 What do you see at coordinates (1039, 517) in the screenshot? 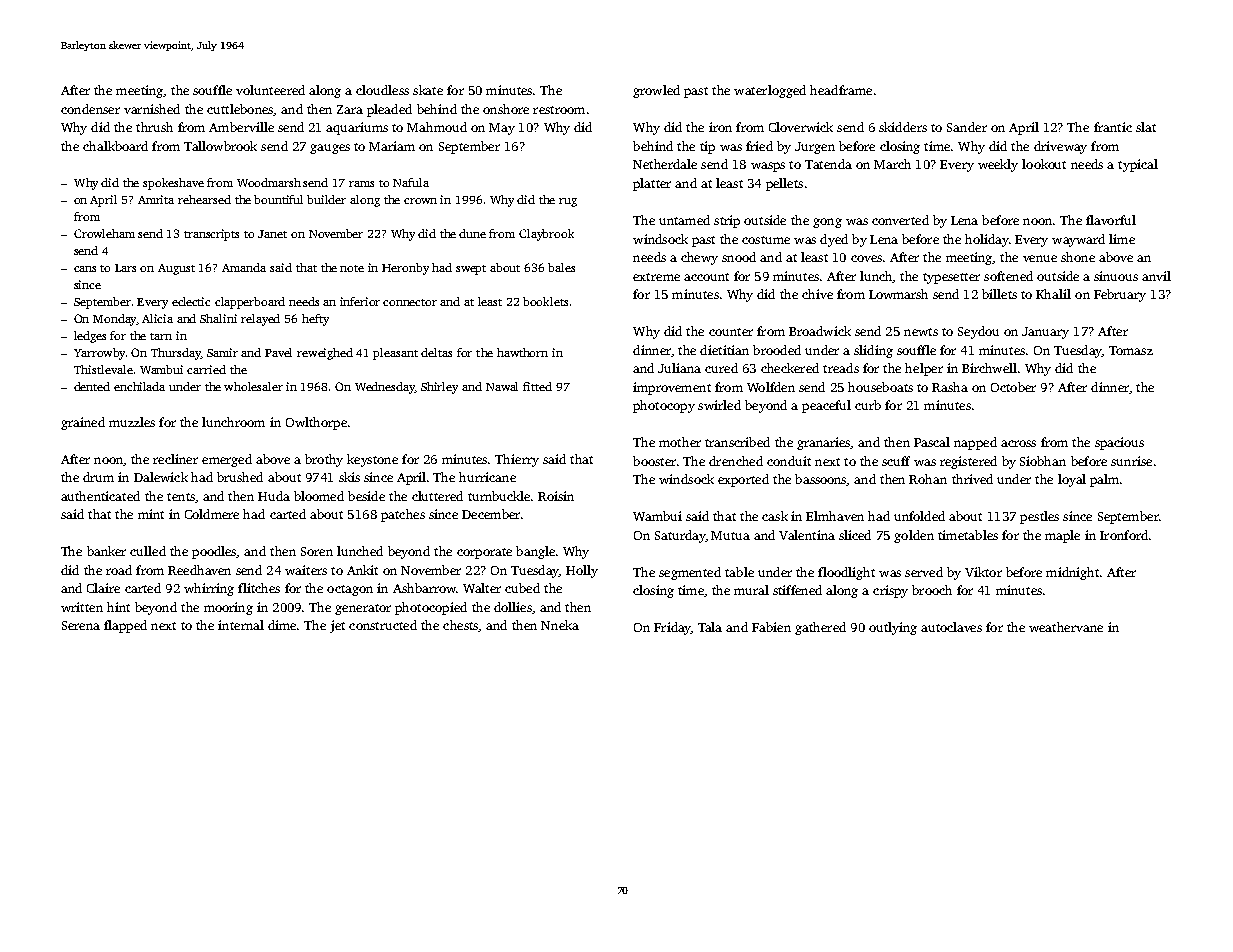
I see `pestles` at bounding box center [1039, 517].
